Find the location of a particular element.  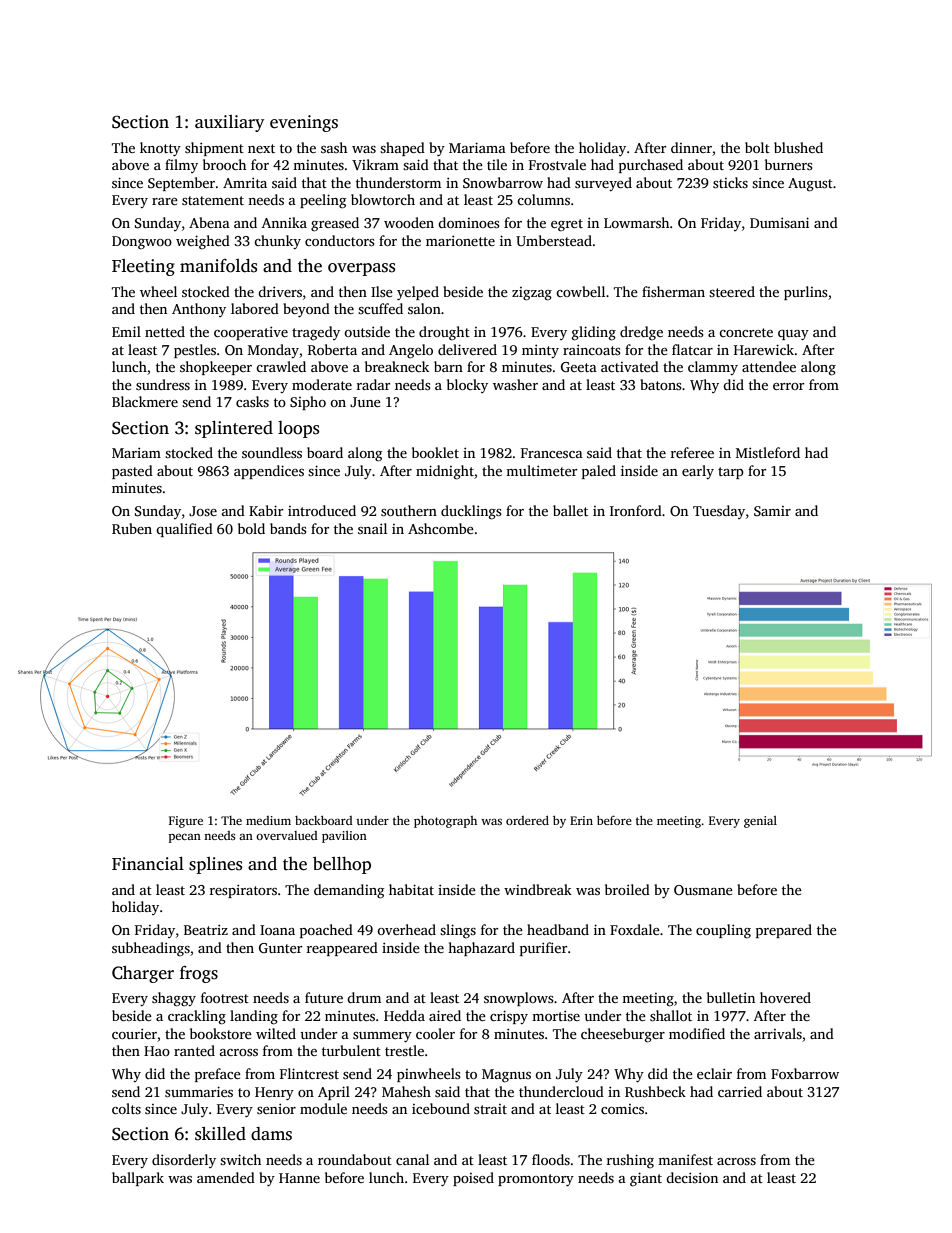

ballpark is located at coordinates (138, 1179).
